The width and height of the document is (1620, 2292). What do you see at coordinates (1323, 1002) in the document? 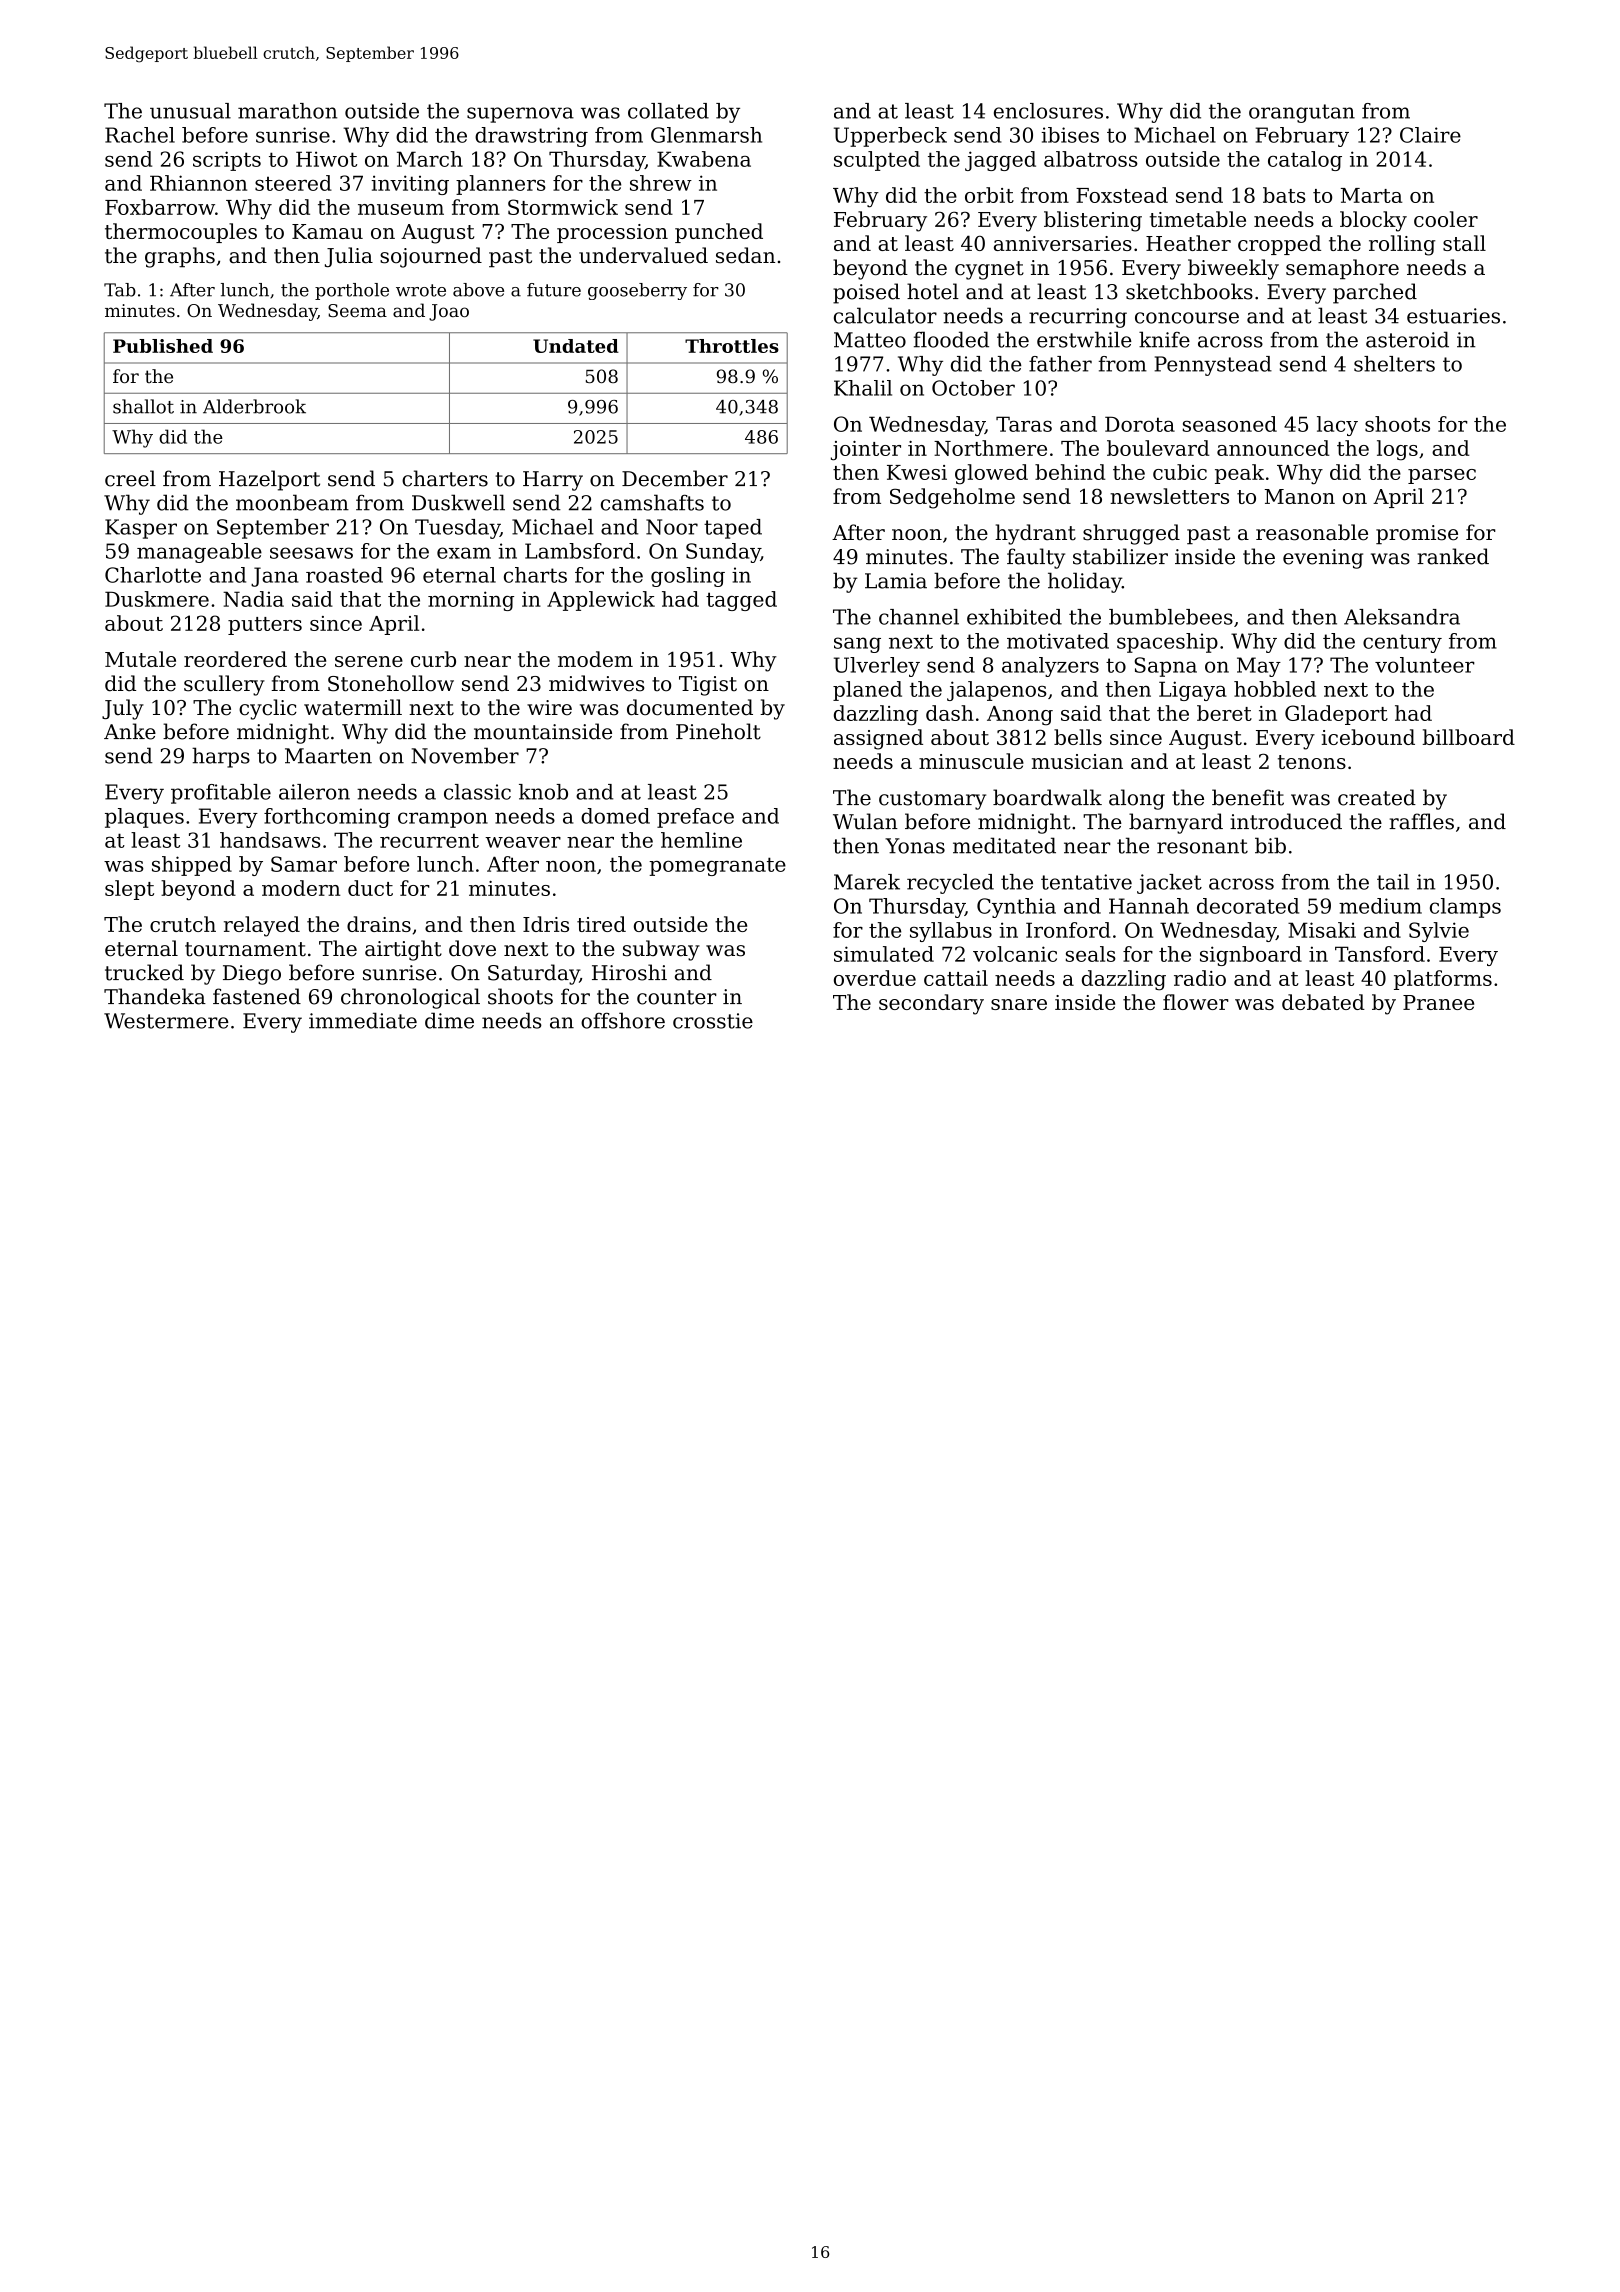
I see `debated` at bounding box center [1323, 1002].
